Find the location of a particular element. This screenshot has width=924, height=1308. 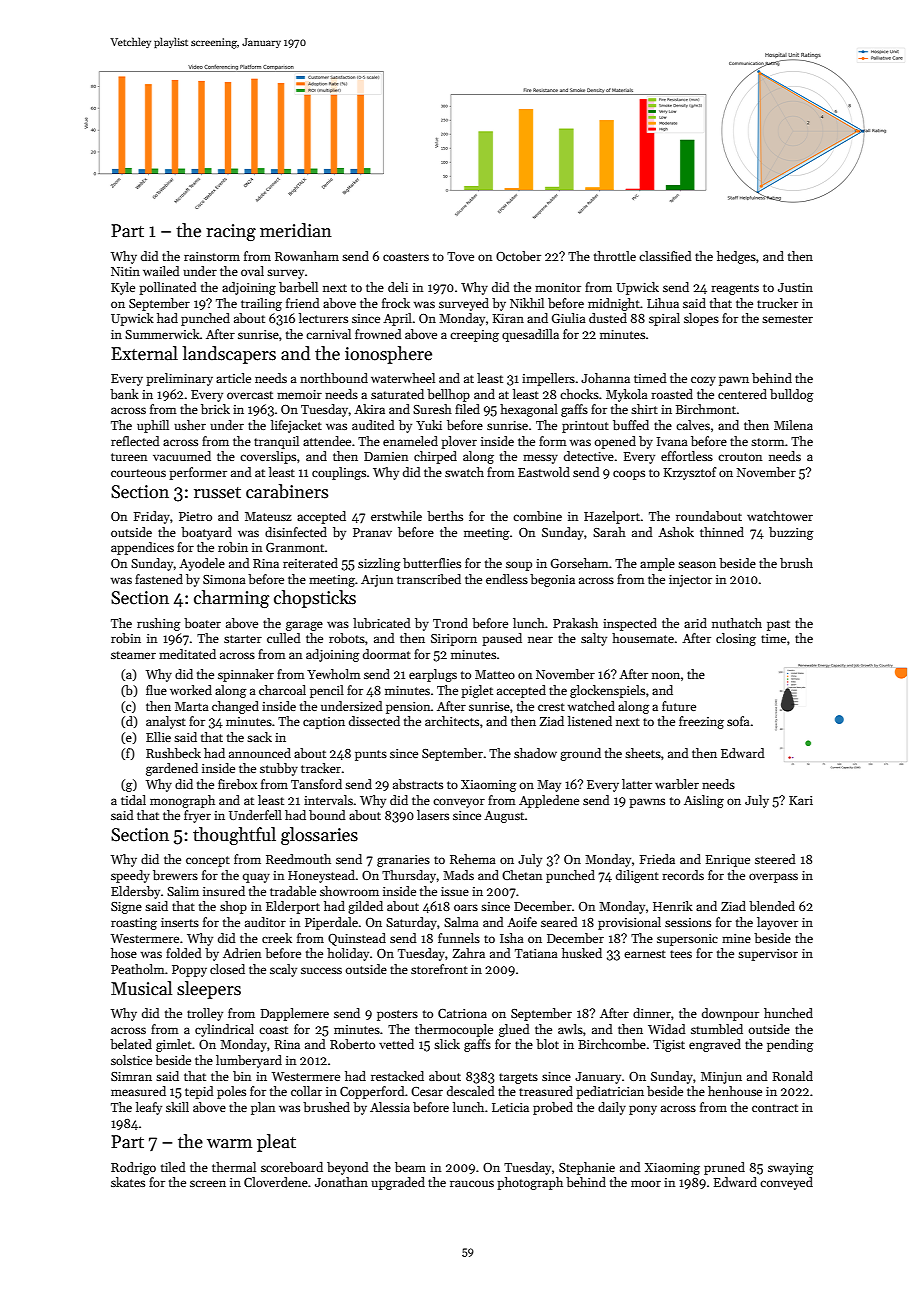

hose is located at coordinates (124, 953).
